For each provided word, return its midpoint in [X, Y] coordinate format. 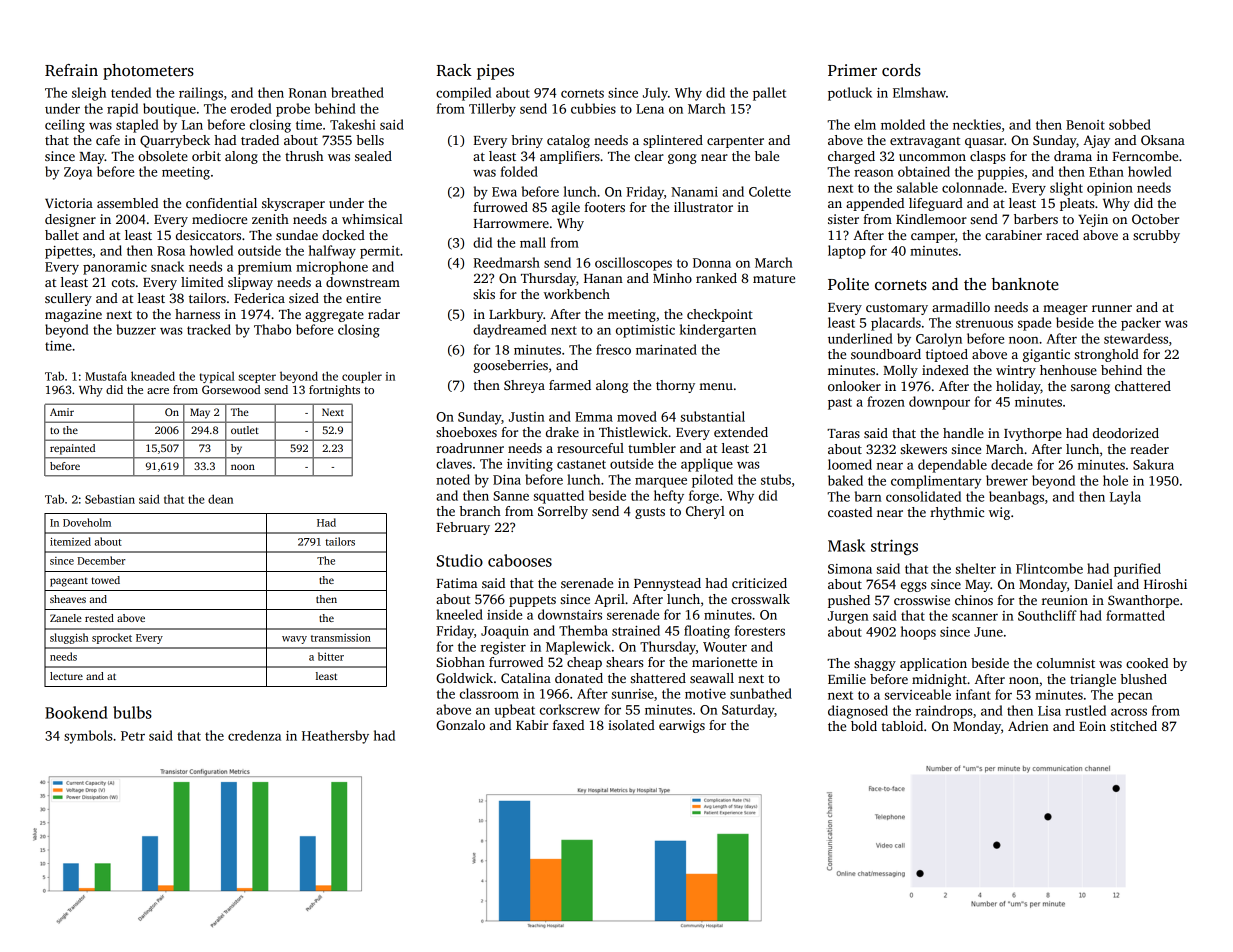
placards [896, 324]
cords [901, 70]
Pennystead [667, 584]
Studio [460, 560]
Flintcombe [1049, 568]
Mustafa [106, 376]
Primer [852, 70]
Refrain [71, 70]
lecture [66, 676]
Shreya [524, 386]
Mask [846, 545]
